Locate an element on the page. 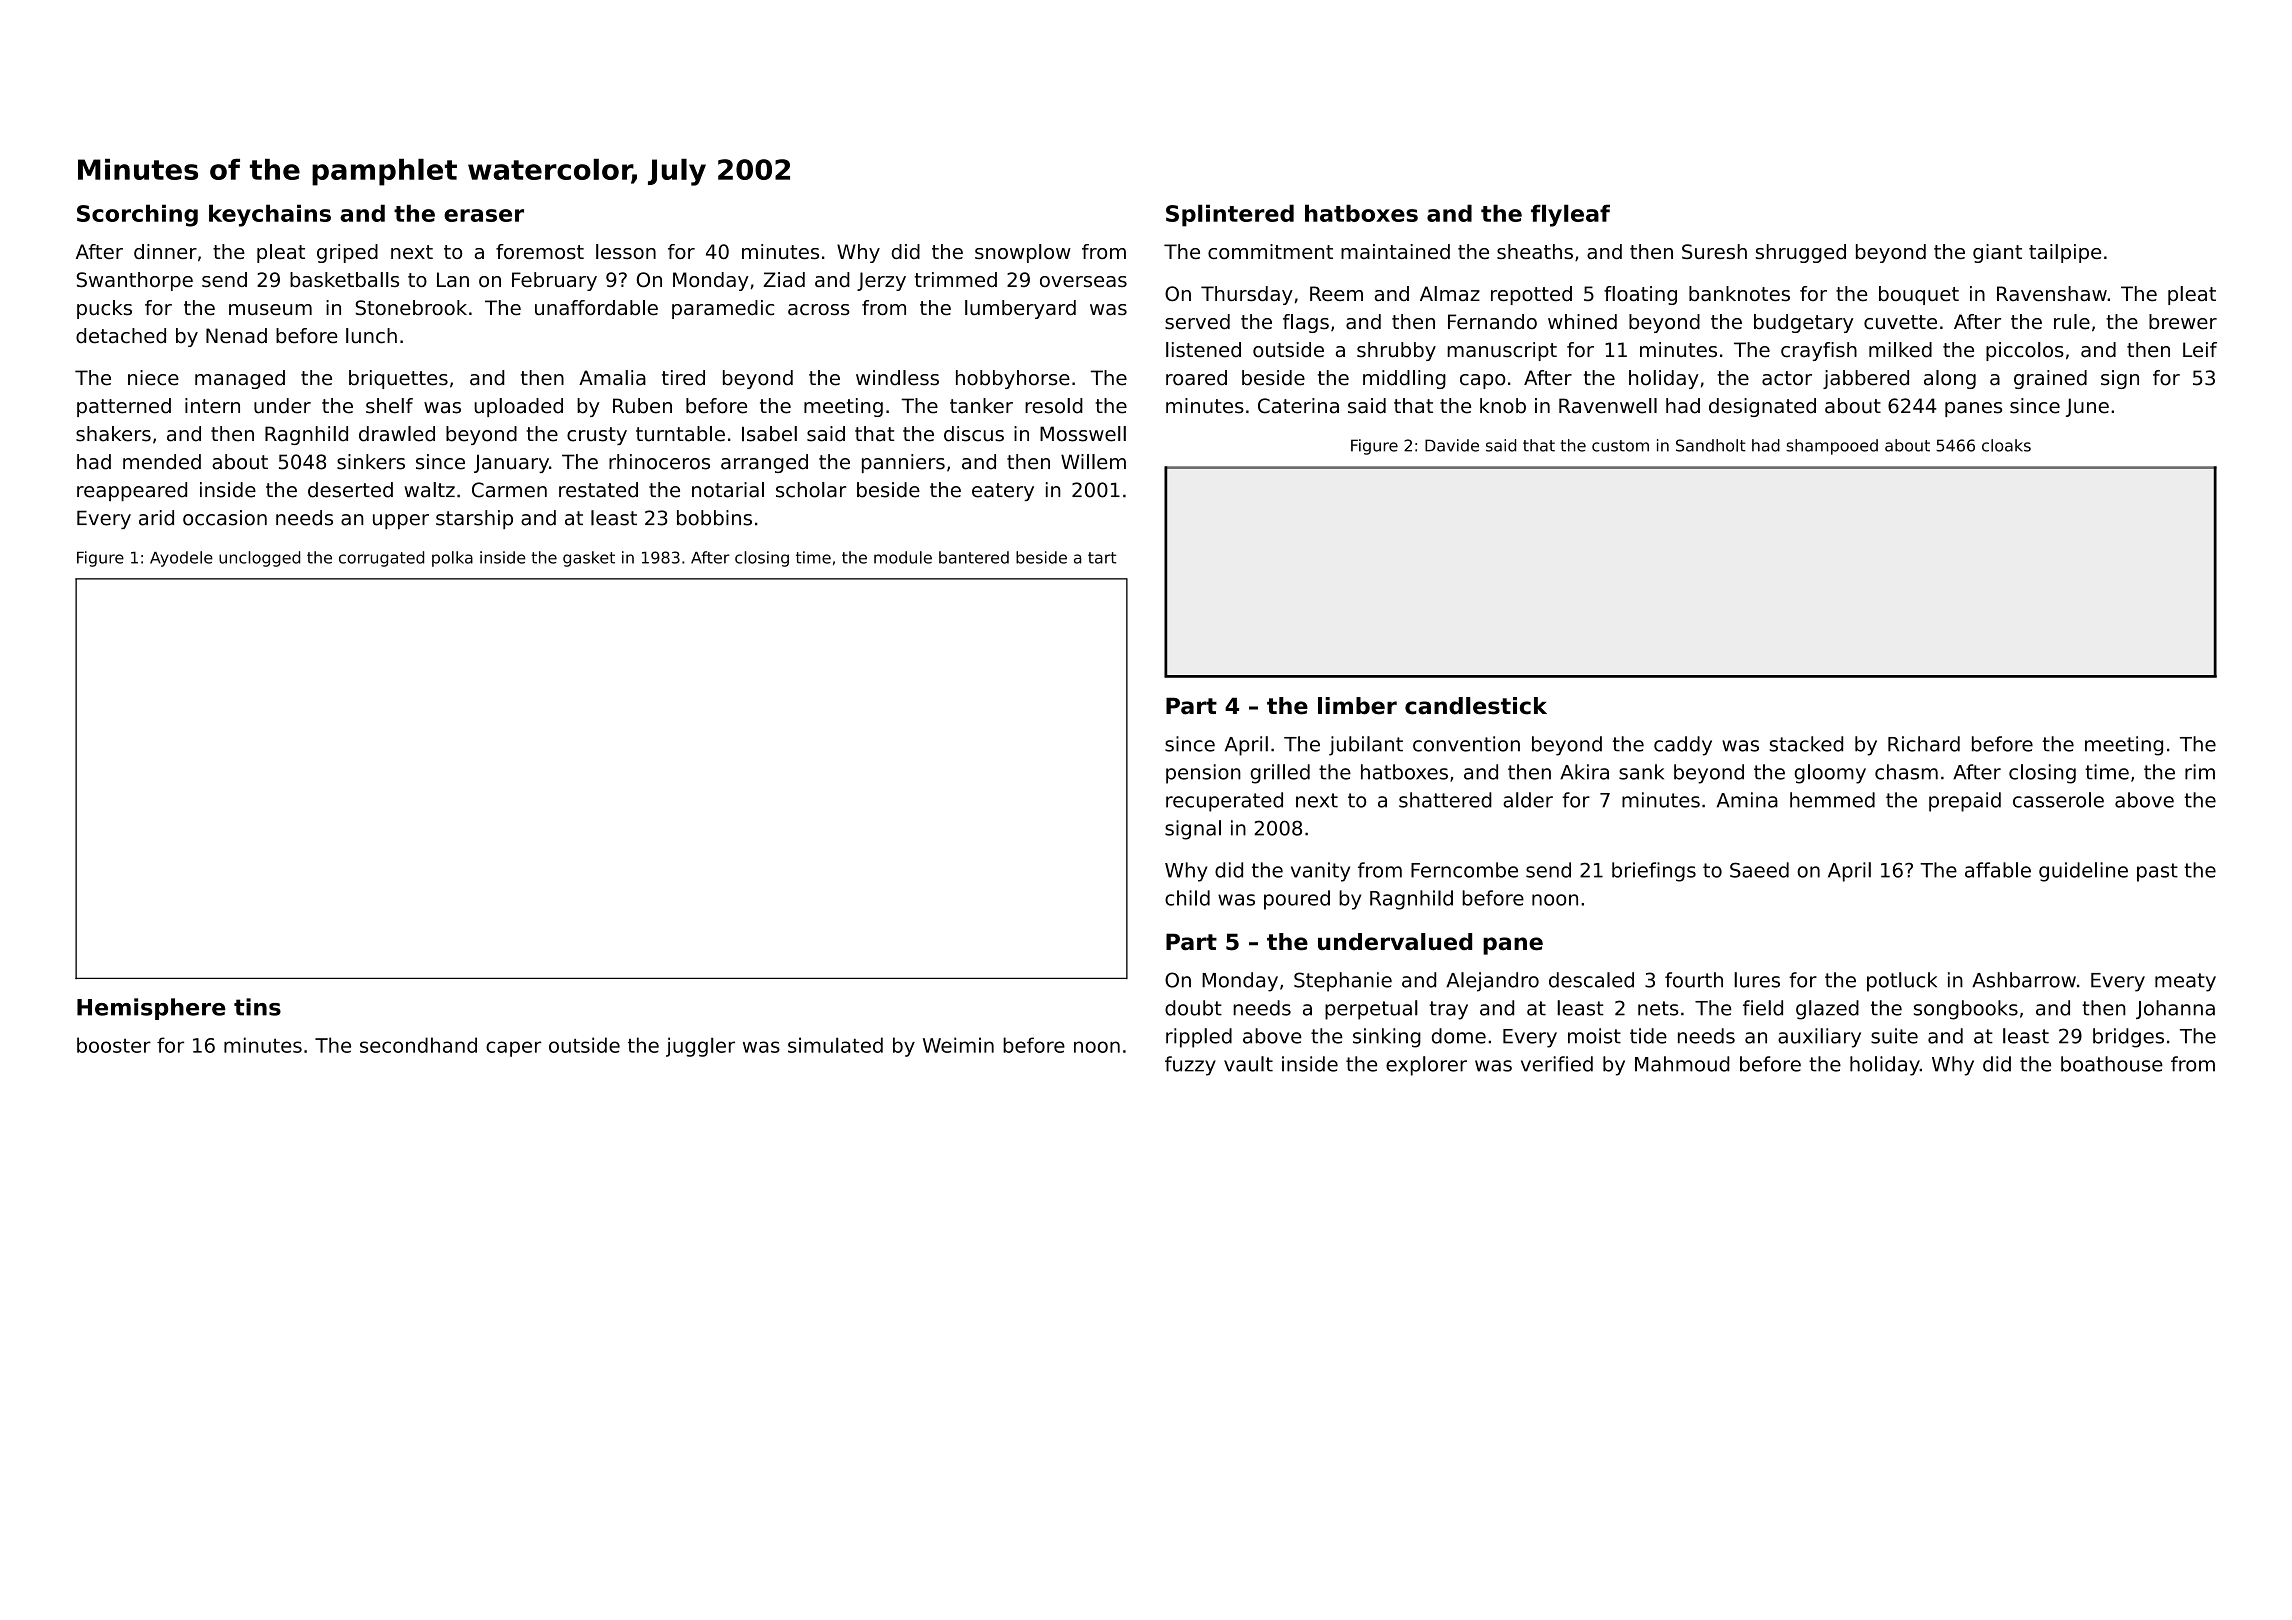 This image has height=1620, width=2292. shrugged is located at coordinates (1801, 253).
